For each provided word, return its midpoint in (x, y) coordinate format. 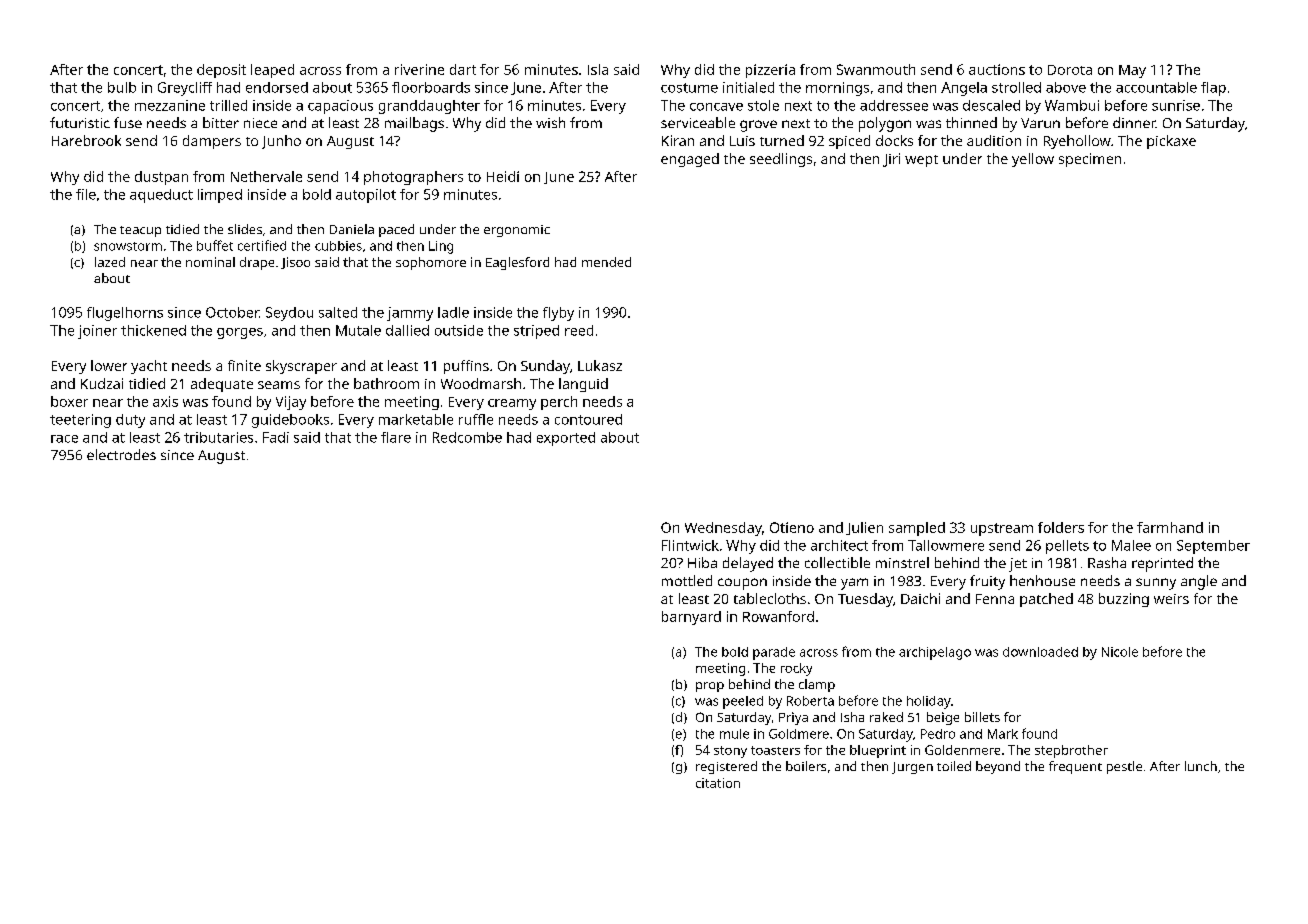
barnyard (691, 618)
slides (245, 229)
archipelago (935, 653)
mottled (687, 580)
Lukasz (600, 365)
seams (279, 385)
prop (710, 687)
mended (606, 262)
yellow (1033, 160)
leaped (272, 71)
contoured (588, 419)
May (1132, 71)
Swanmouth (876, 69)
